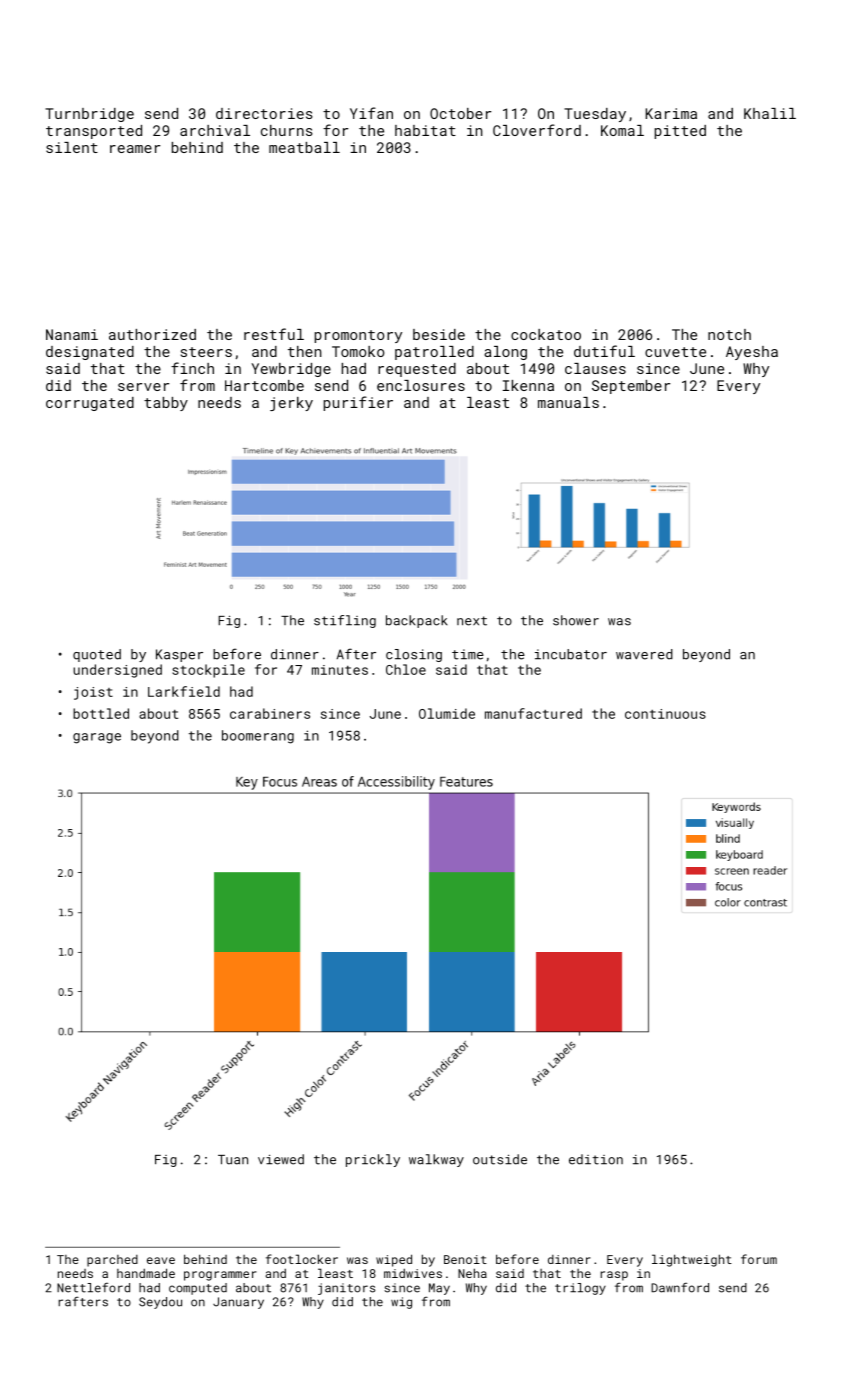  Describe the element at coordinates (580, 1289) in the screenshot. I see `trilogy` at that location.
